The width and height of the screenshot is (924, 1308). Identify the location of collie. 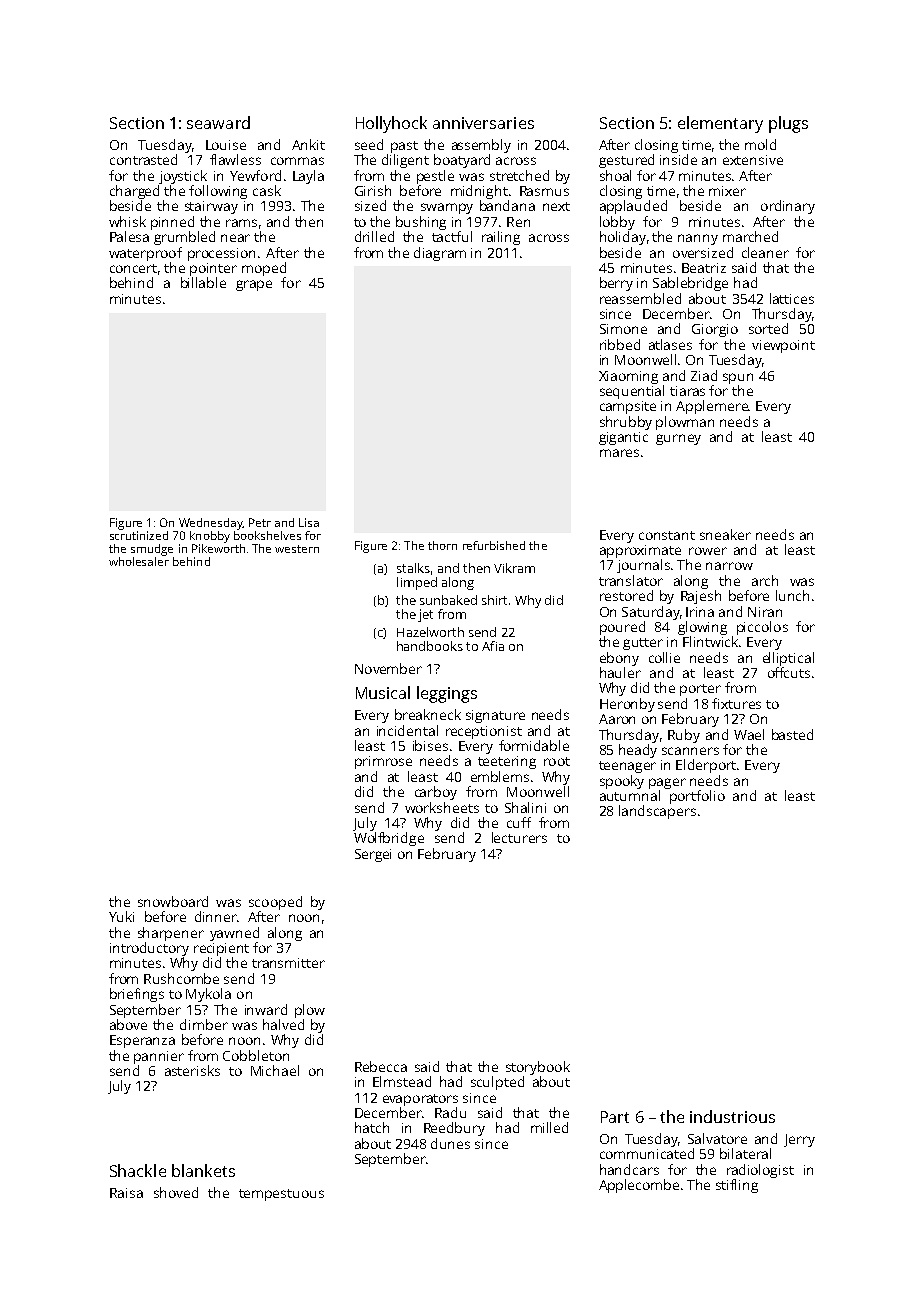
(664, 657).
